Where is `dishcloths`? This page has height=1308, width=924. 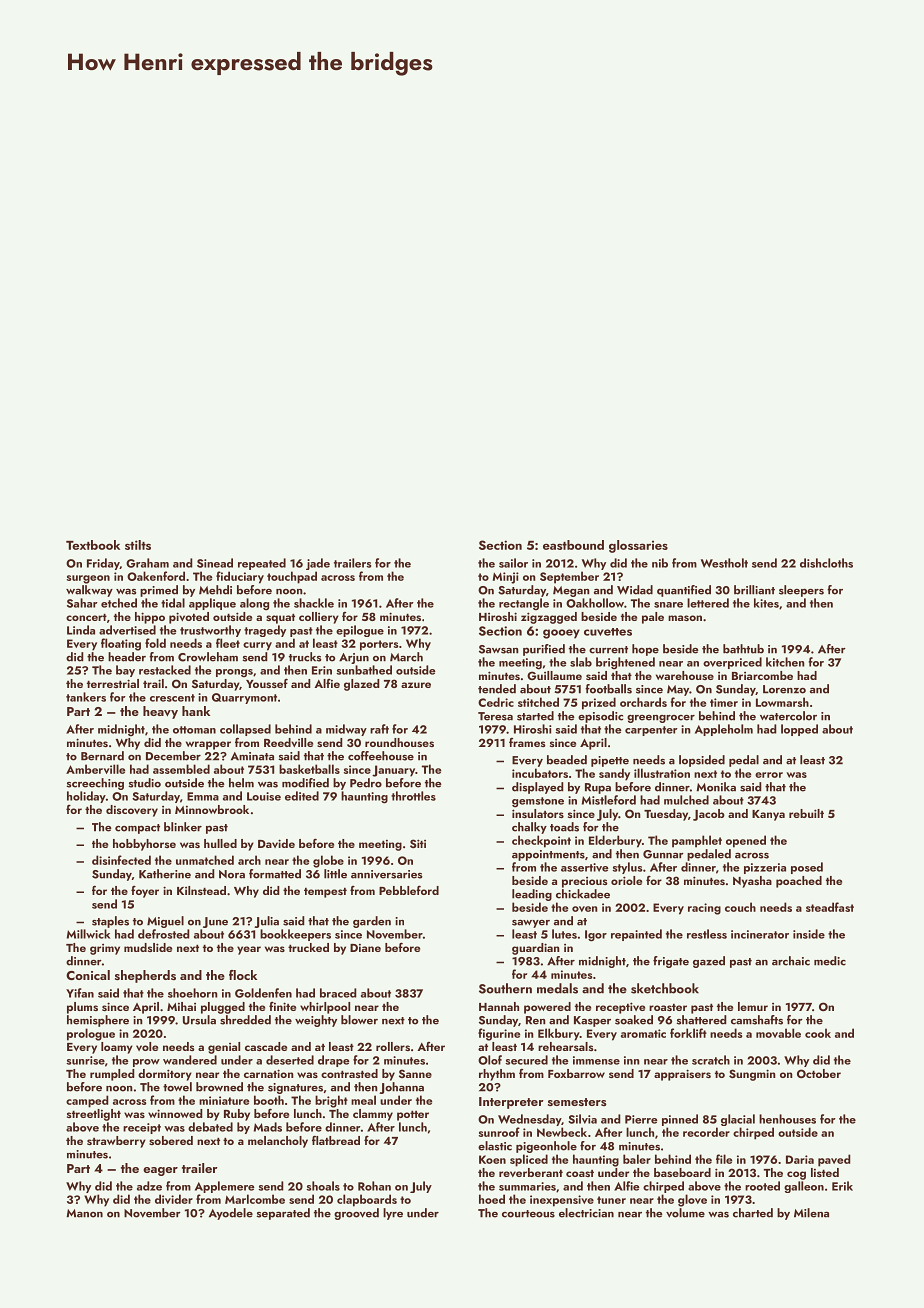
dishcloths is located at coordinates (826, 563).
